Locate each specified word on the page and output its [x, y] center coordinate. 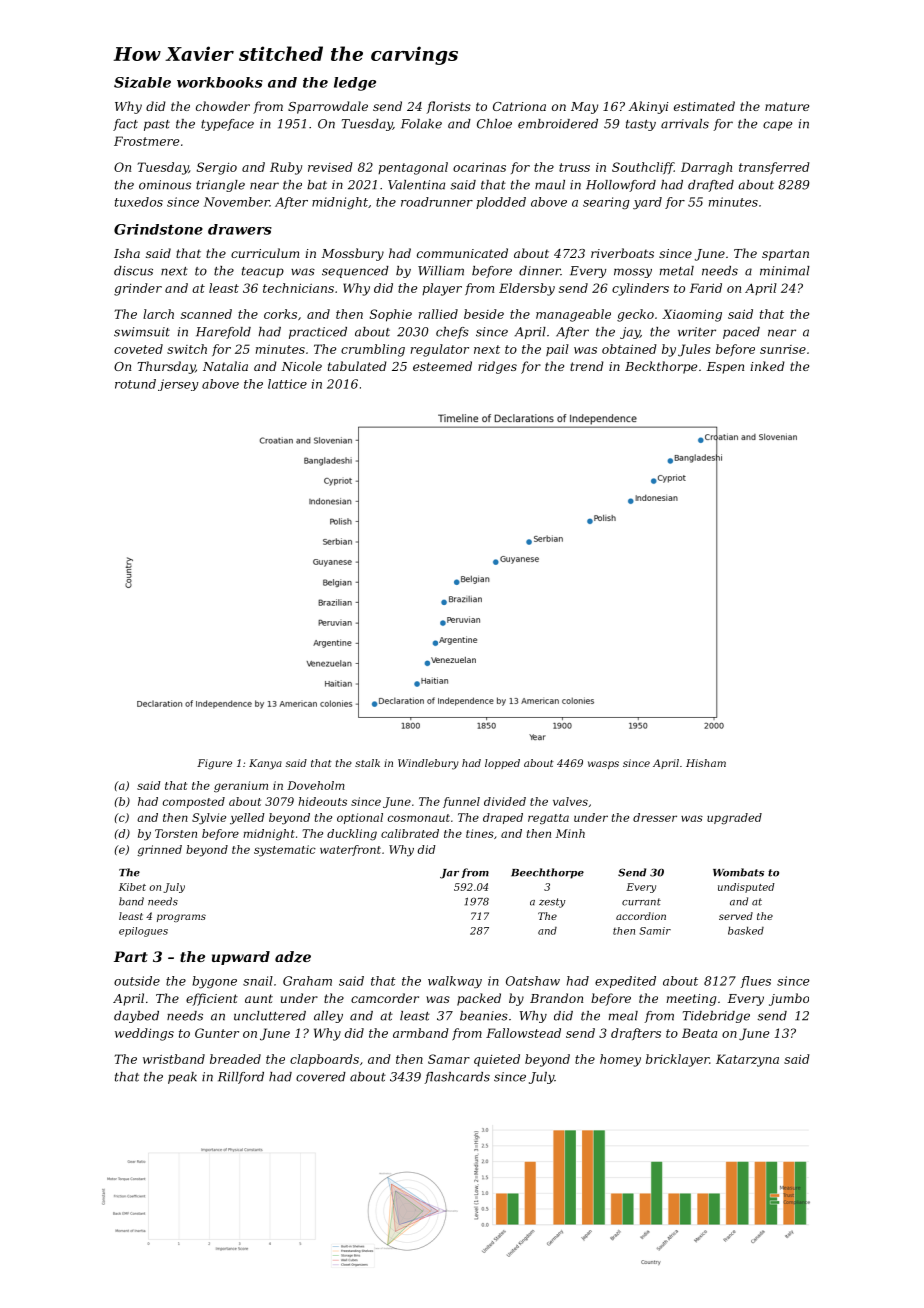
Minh [570, 833]
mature [787, 106]
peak [182, 1078]
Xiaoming [692, 315]
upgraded [734, 819]
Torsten [176, 833]
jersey [178, 385]
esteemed [442, 366]
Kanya [265, 764]
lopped [502, 764]
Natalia [225, 366]
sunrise [783, 349]
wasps [603, 765]
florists [448, 107]
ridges [497, 367]
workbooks [220, 82]
